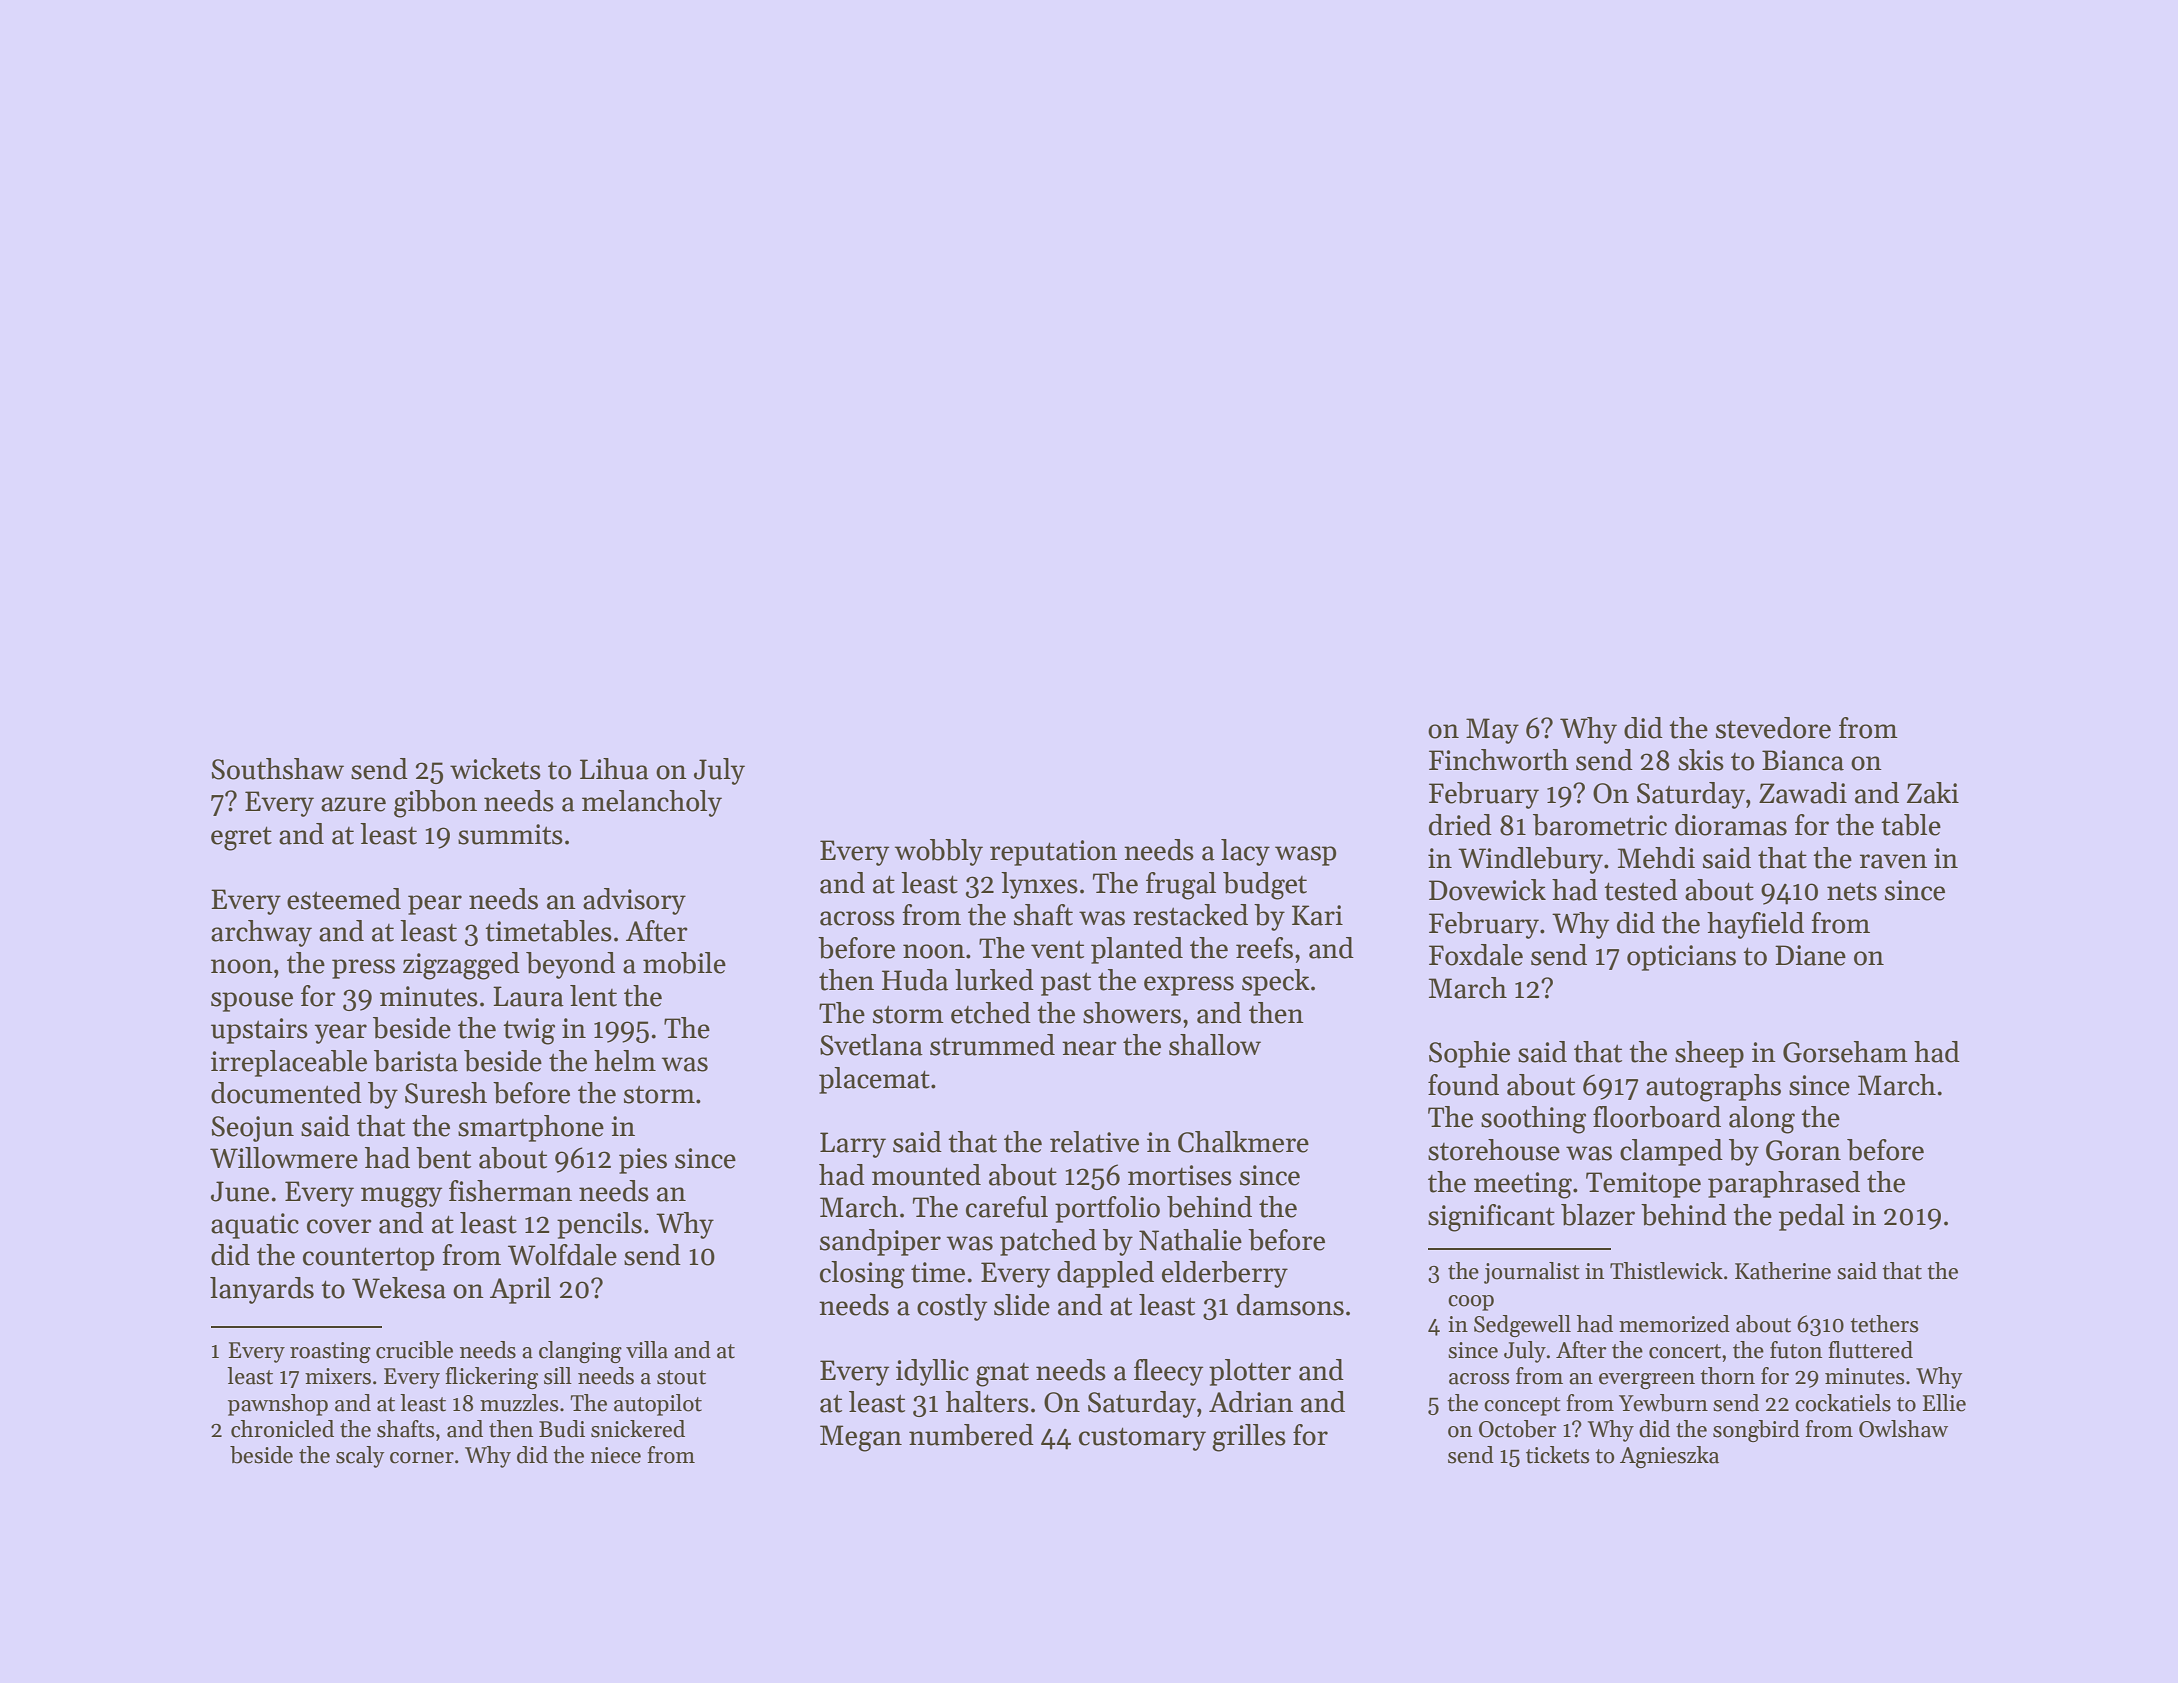  Describe the element at coordinates (461, 966) in the screenshot. I see `zigzagged` at that location.
